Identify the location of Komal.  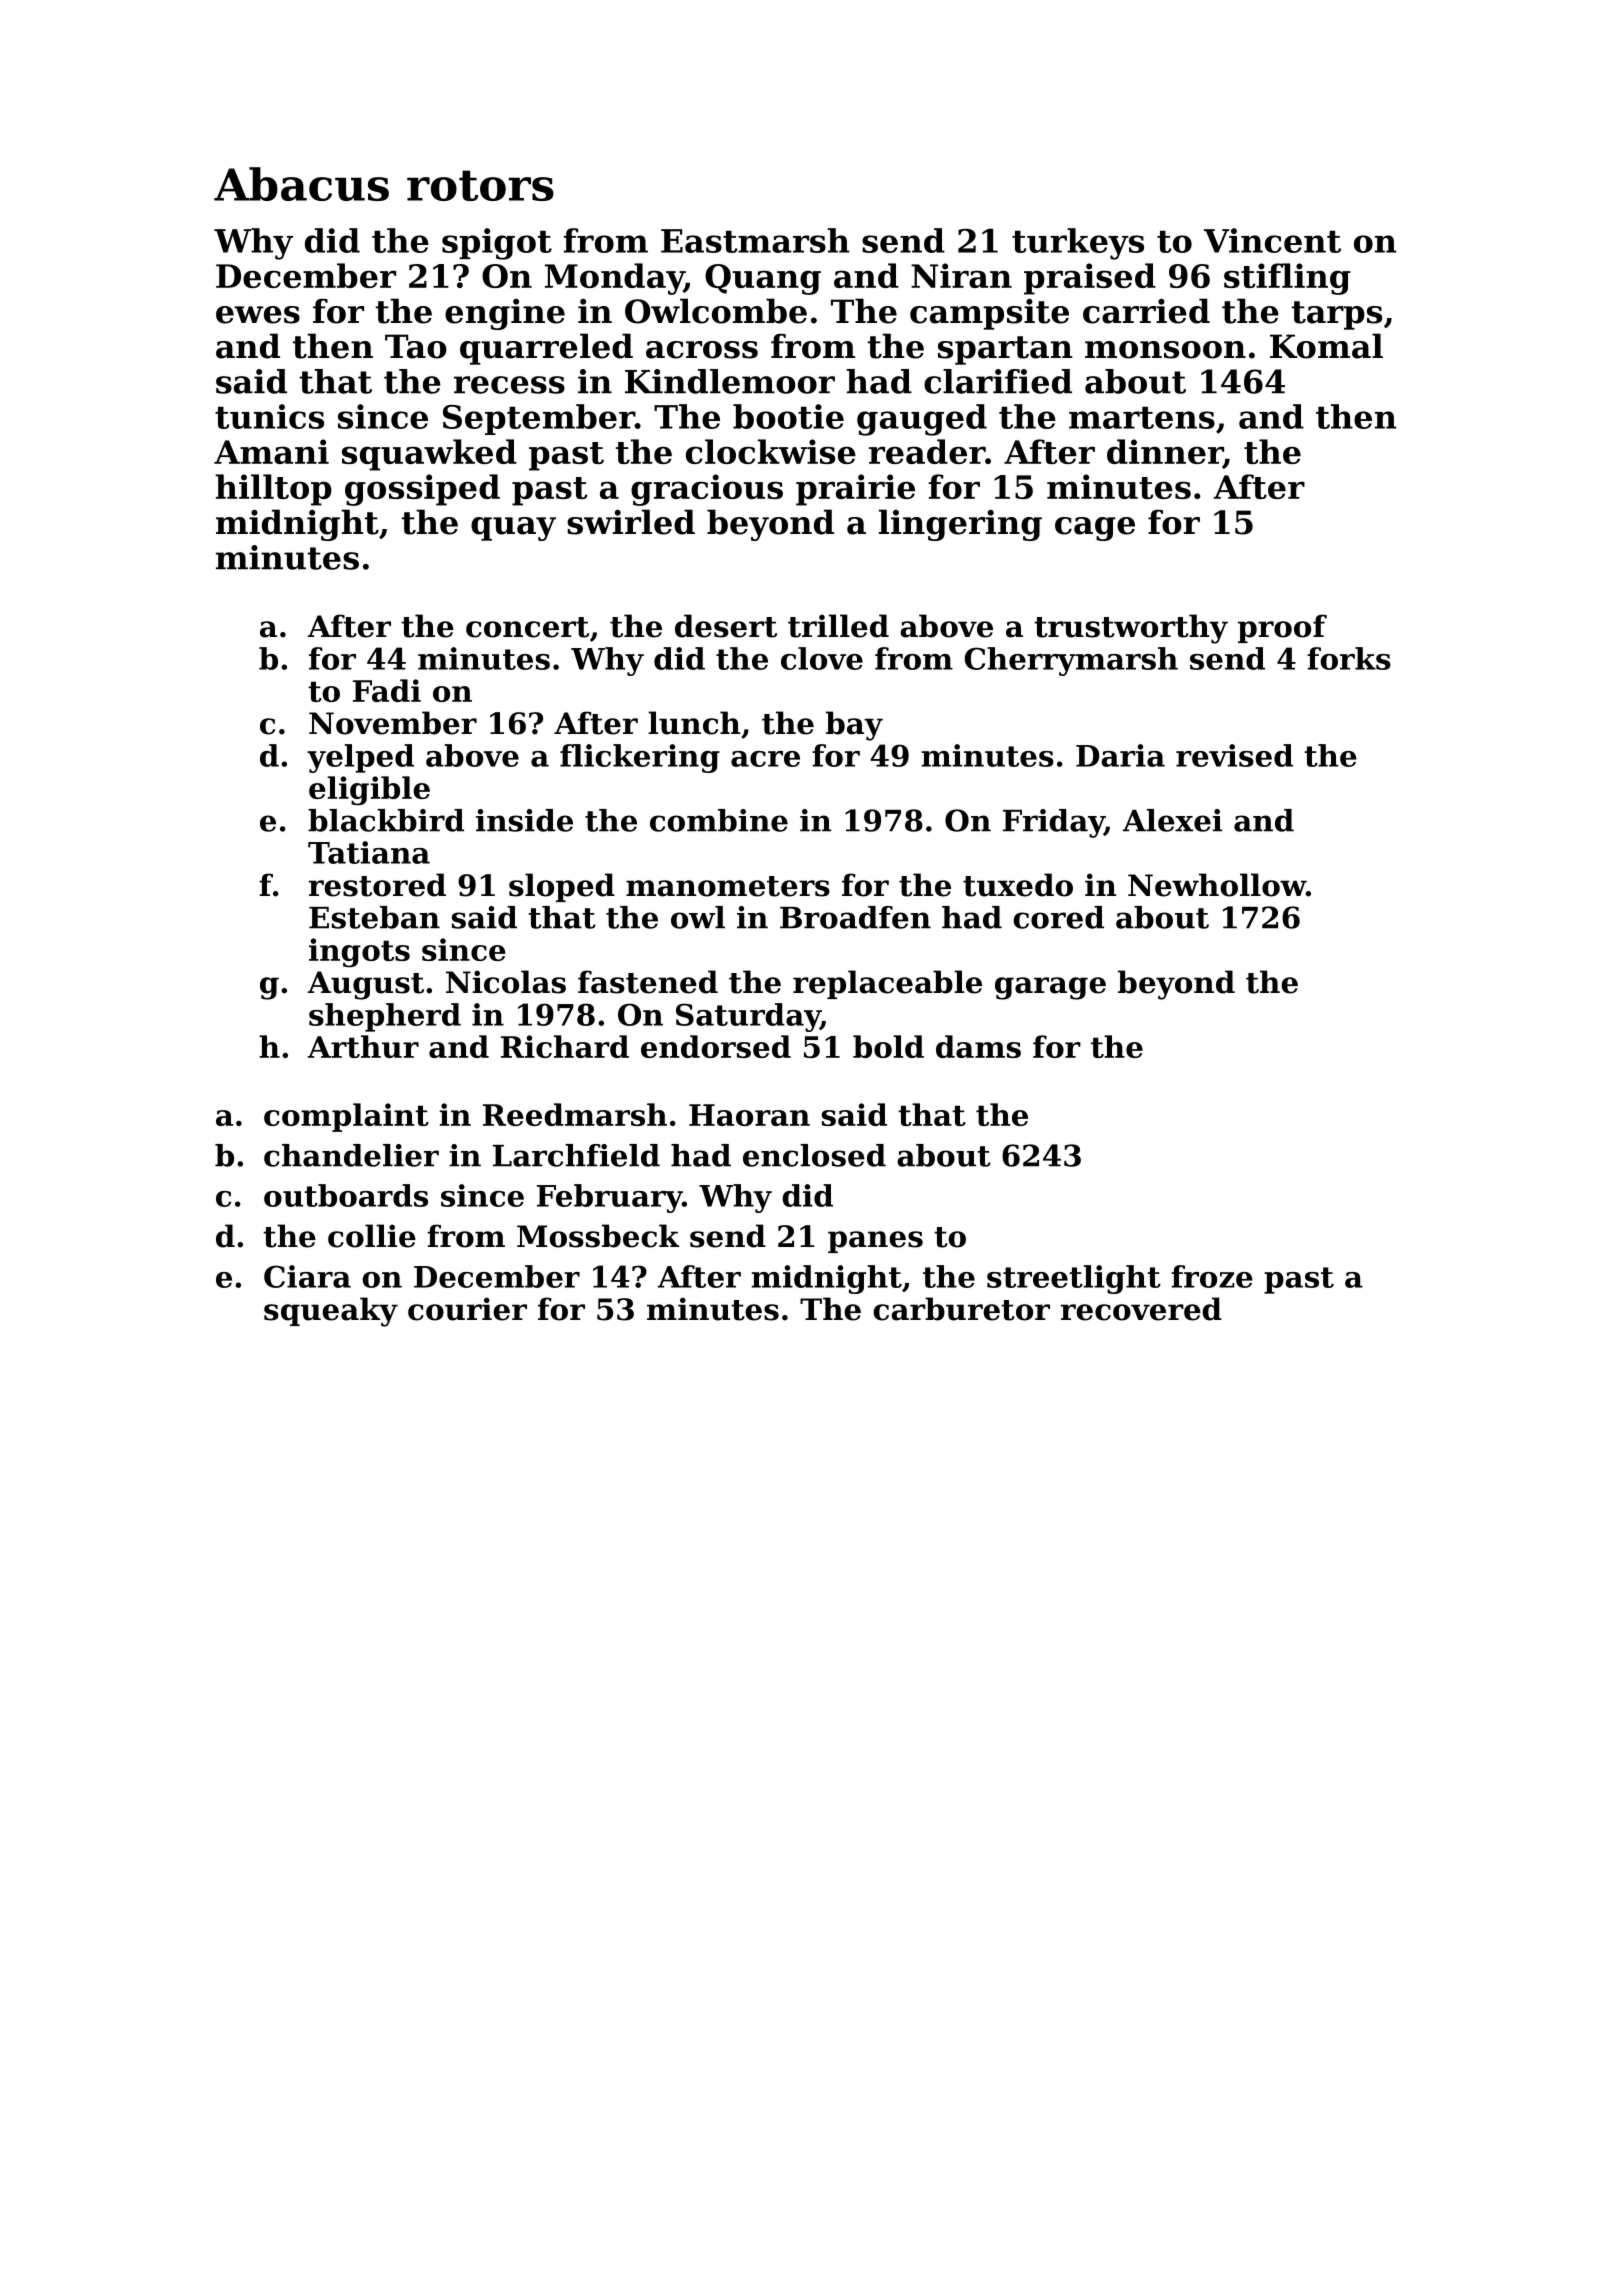
(1326, 346).
